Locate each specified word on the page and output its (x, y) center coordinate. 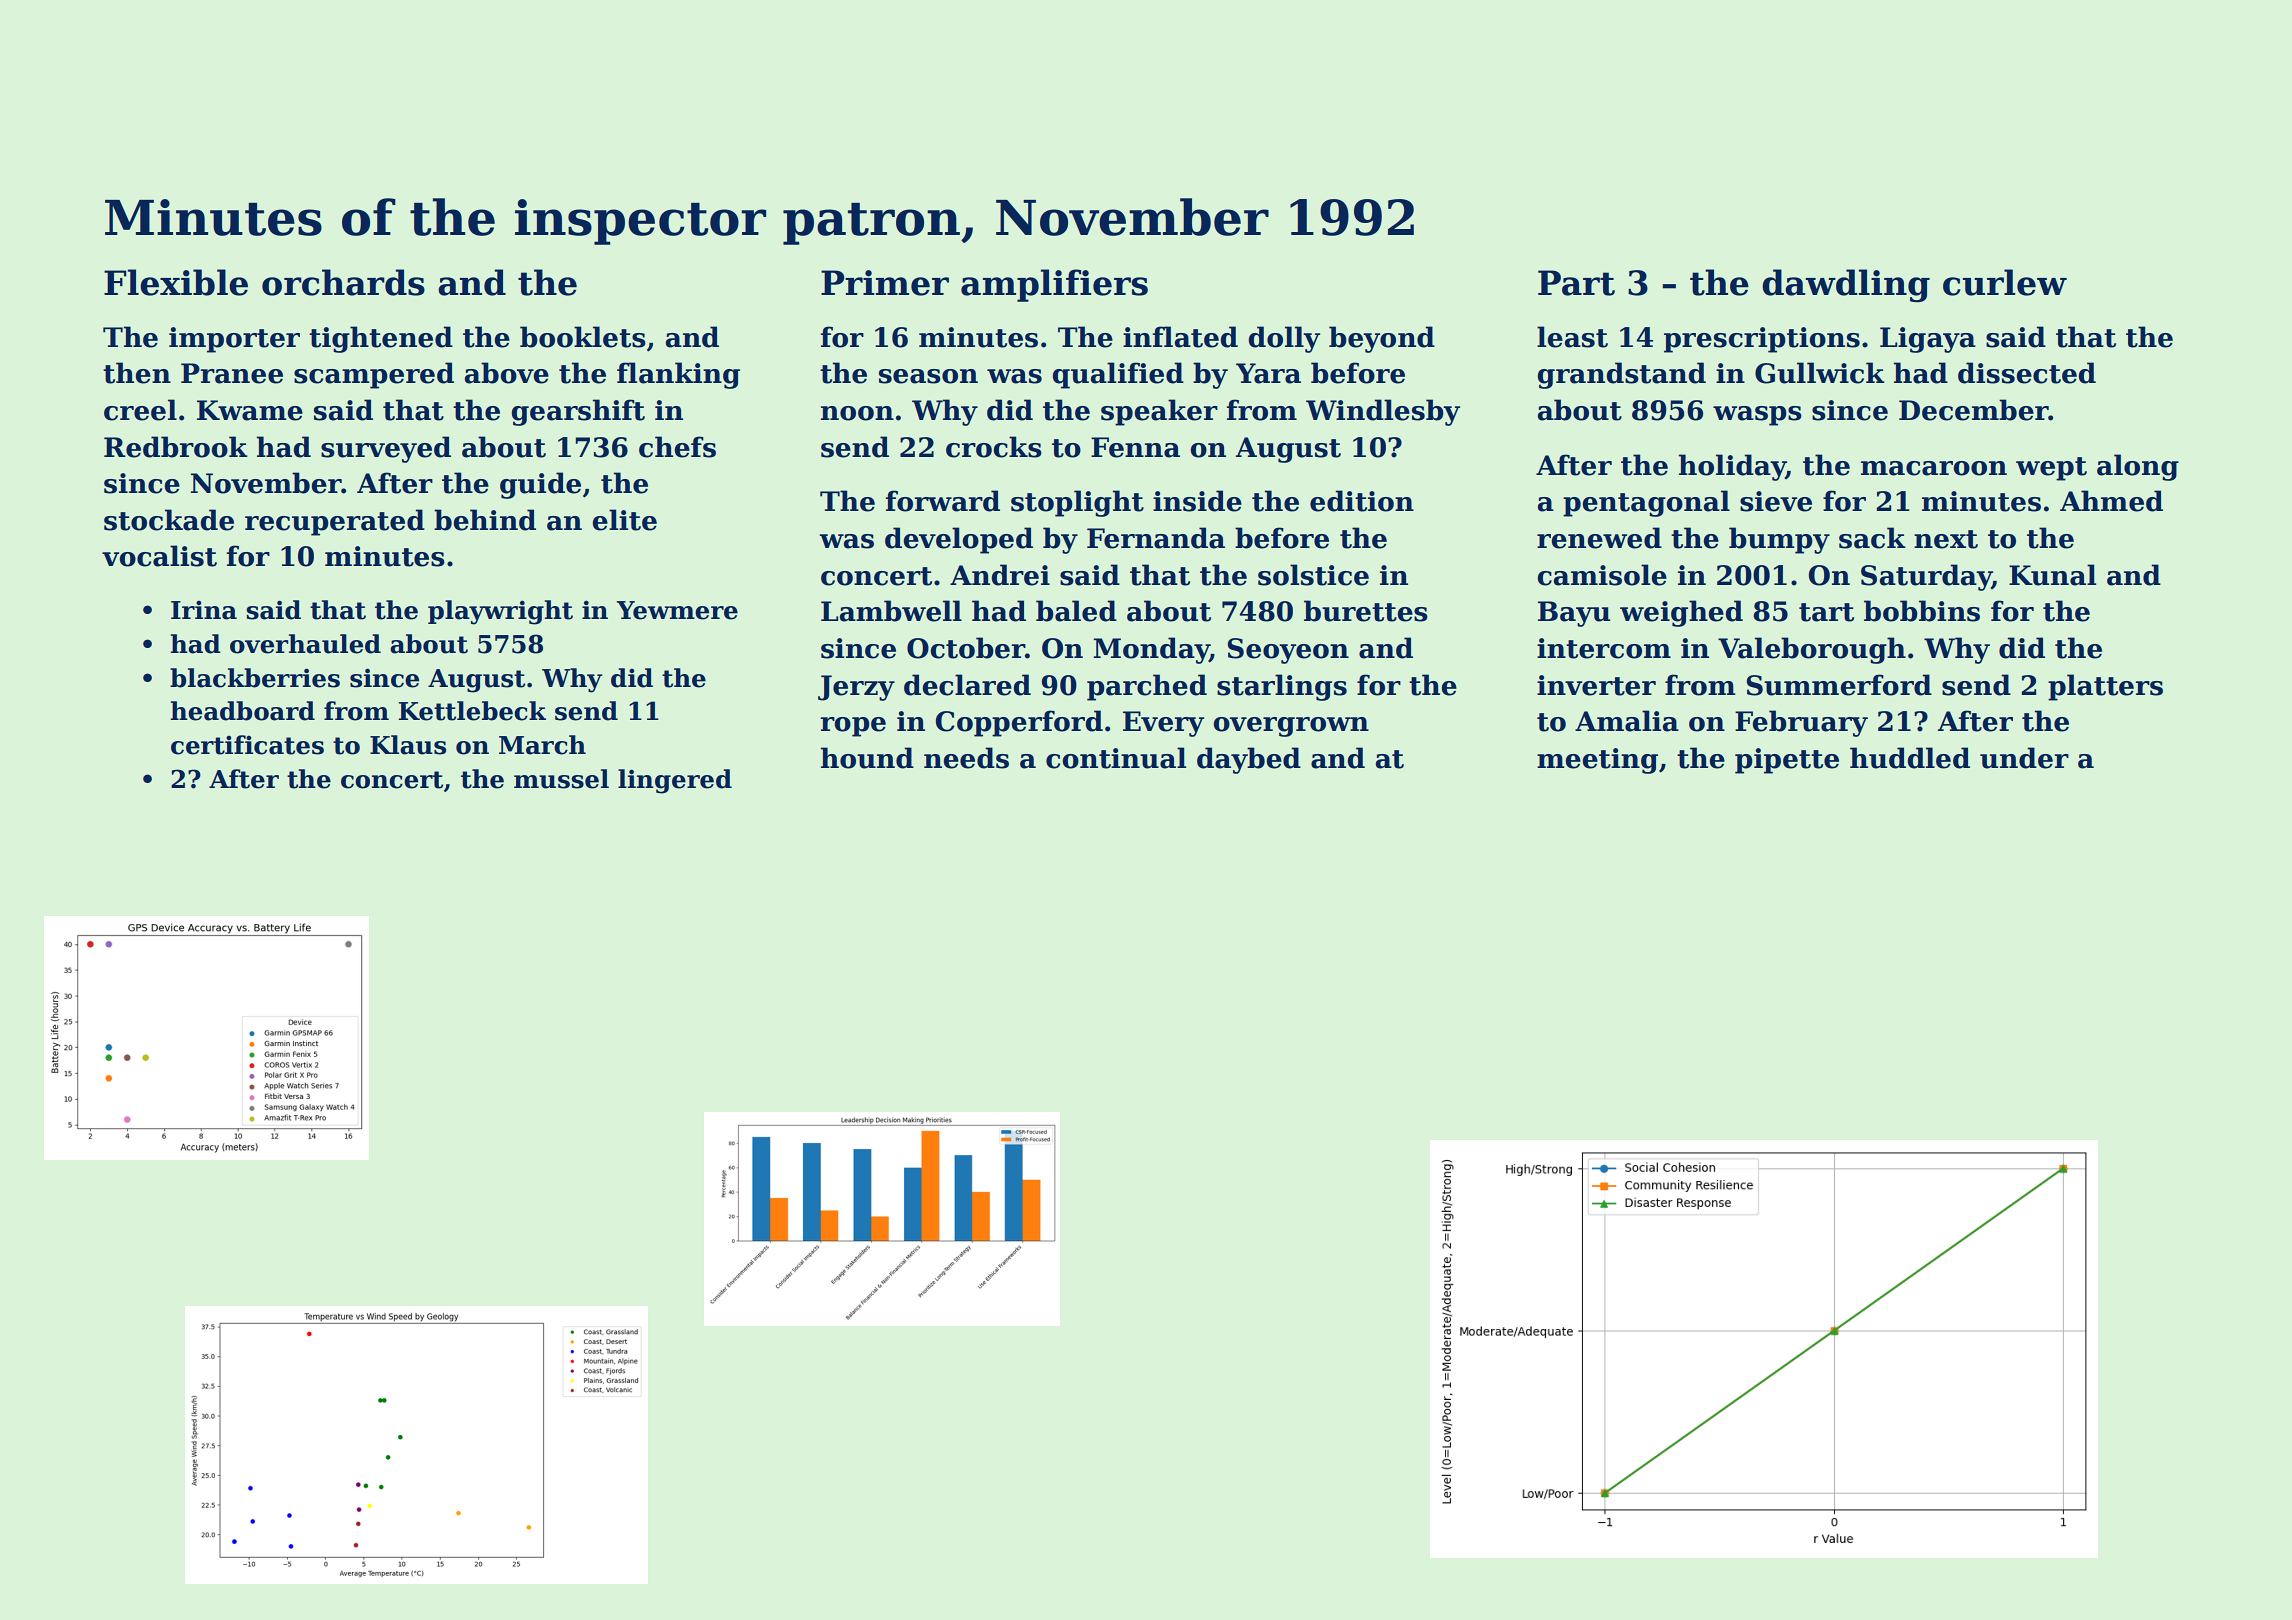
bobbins (1922, 611)
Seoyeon (1288, 651)
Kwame (250, 410)
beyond (1382, 339)
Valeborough (1812, 650)
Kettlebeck (472, 711)
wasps (1757, 416)
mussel (561, 779)
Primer (885, 283)
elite (625, 520)
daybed (1249, 760)
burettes (1366, 611)
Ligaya (1928, 340)
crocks (994, 447)
